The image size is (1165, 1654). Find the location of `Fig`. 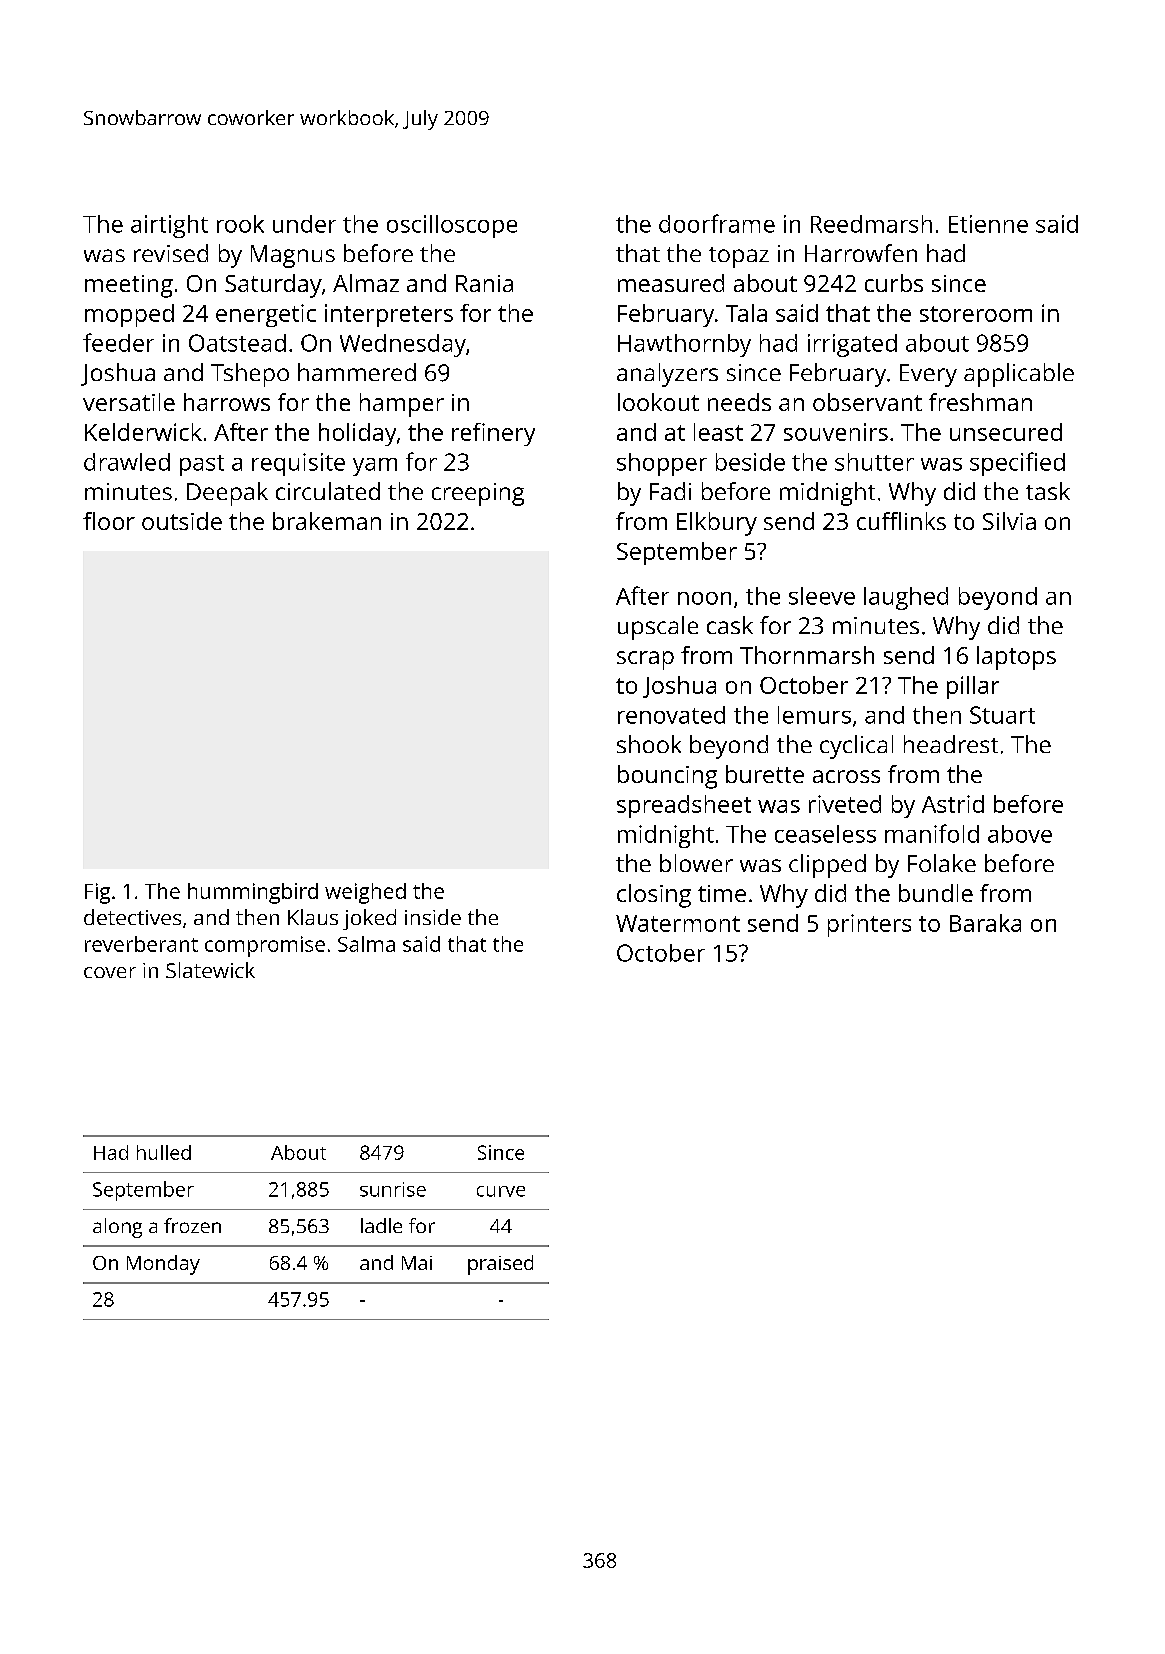

Fig is located at coordinates (97, 893).
